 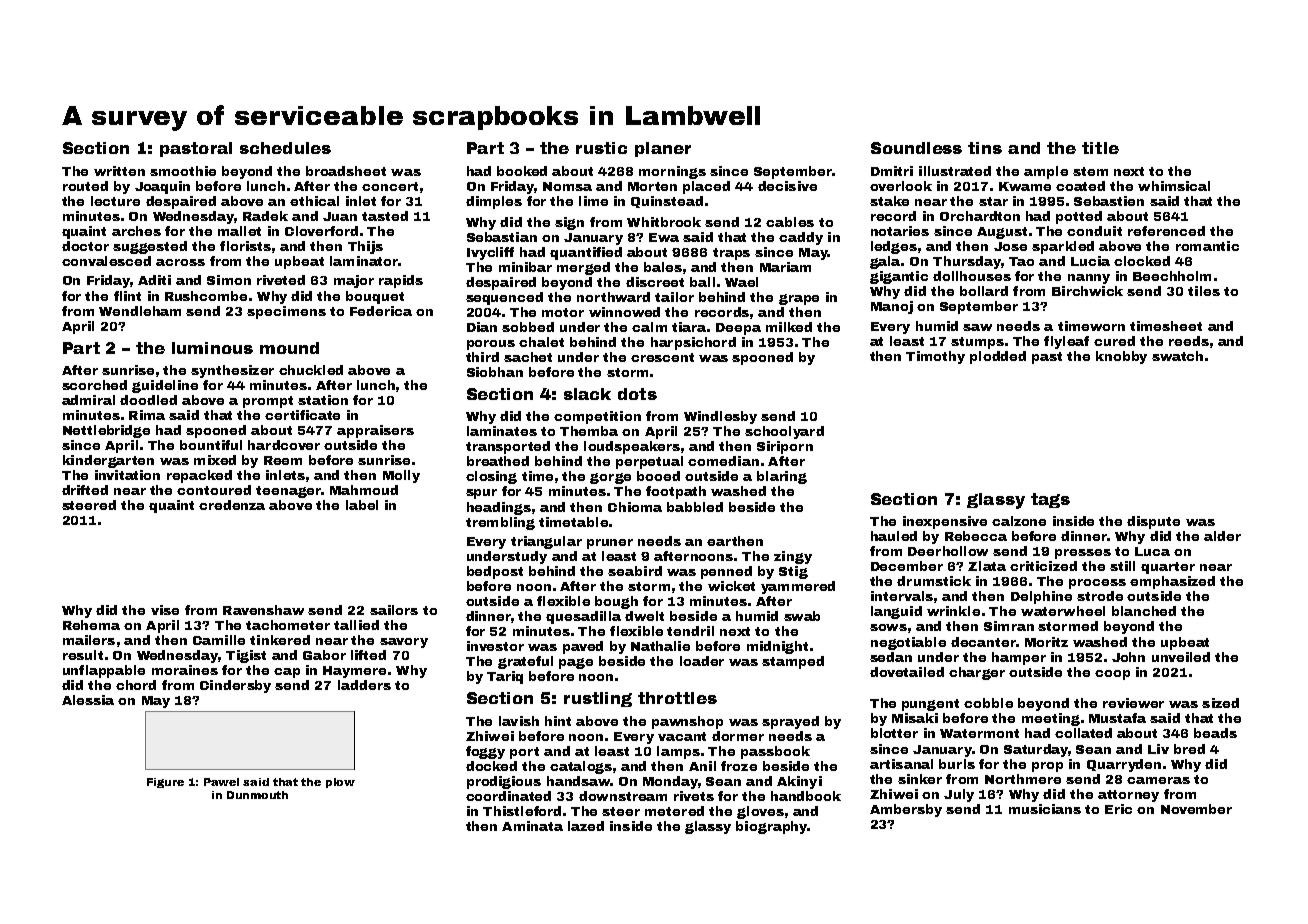 What do you see at coordinates (1222, 536) in the page?
I see `alder` at bounding box center [1222, 536].
